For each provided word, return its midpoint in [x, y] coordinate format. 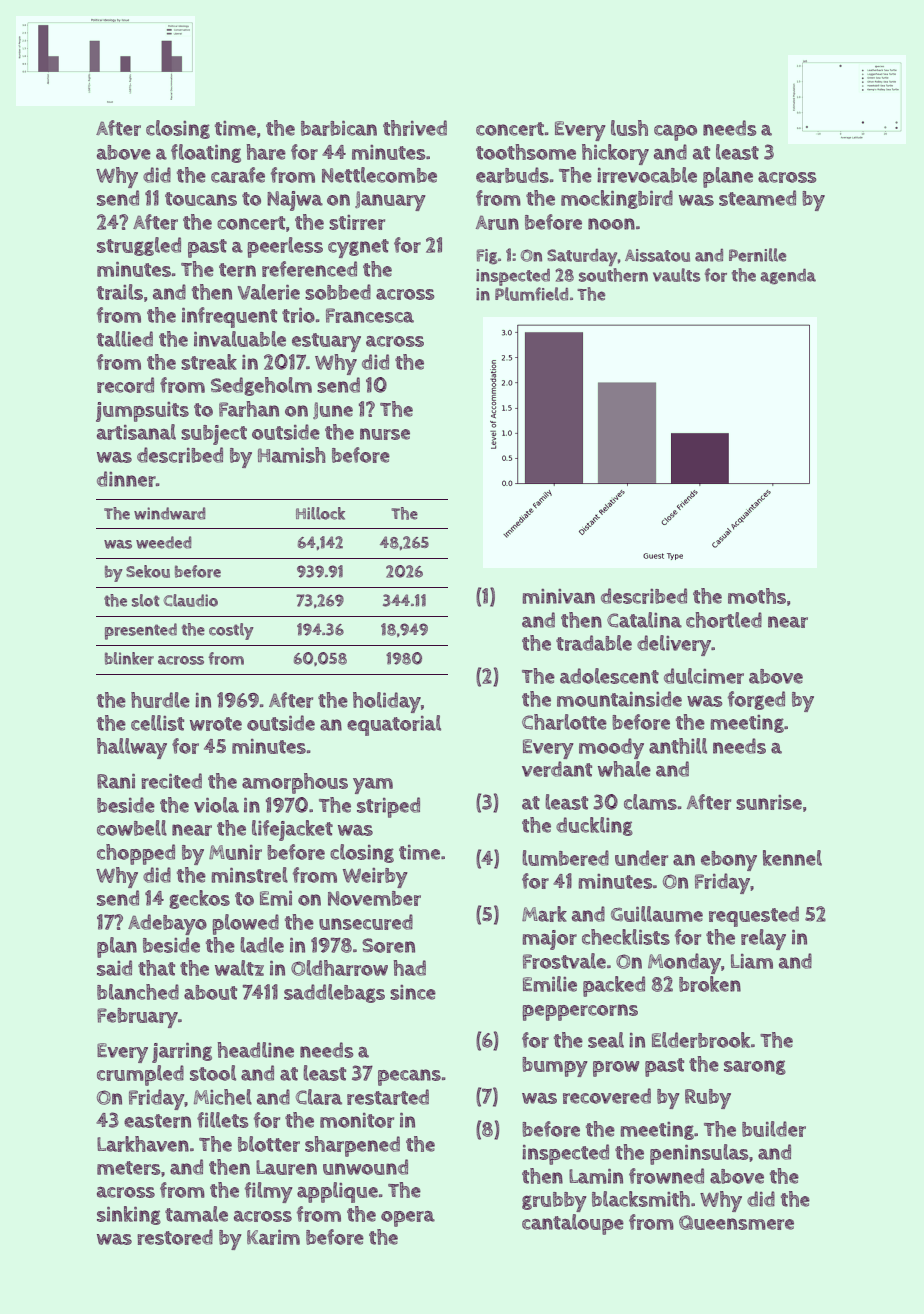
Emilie [550, 984]
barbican [339, 128]
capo [675, 133]
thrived [415, 128]
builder [774, 1129]
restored [175, 1237]
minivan [559, 596]
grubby [554, 1202]
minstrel [250, 875]
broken [710, 984]
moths [757, 596]
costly [231, 631]
